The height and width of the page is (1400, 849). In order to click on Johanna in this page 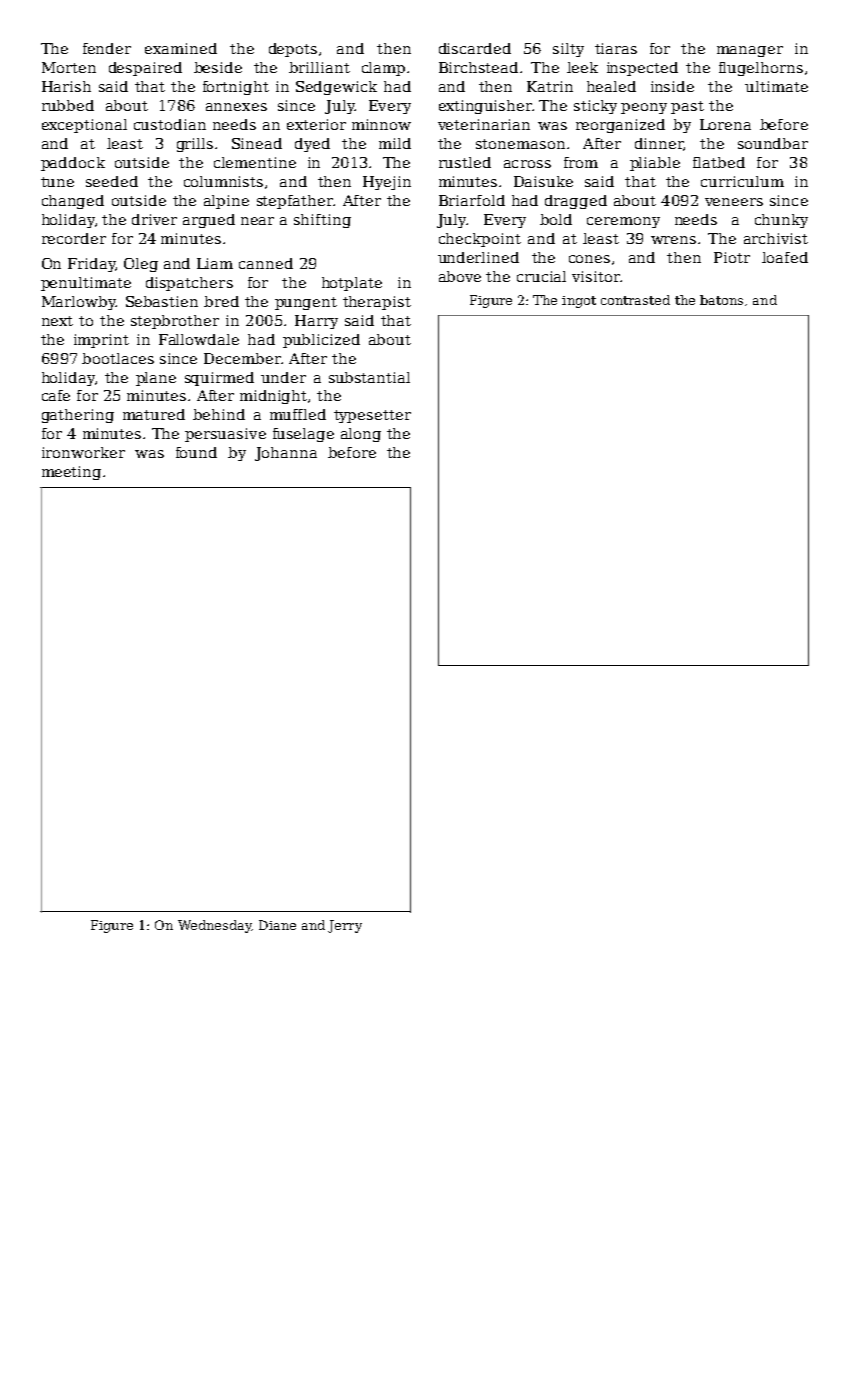, I will do `click(286, 454)`.
